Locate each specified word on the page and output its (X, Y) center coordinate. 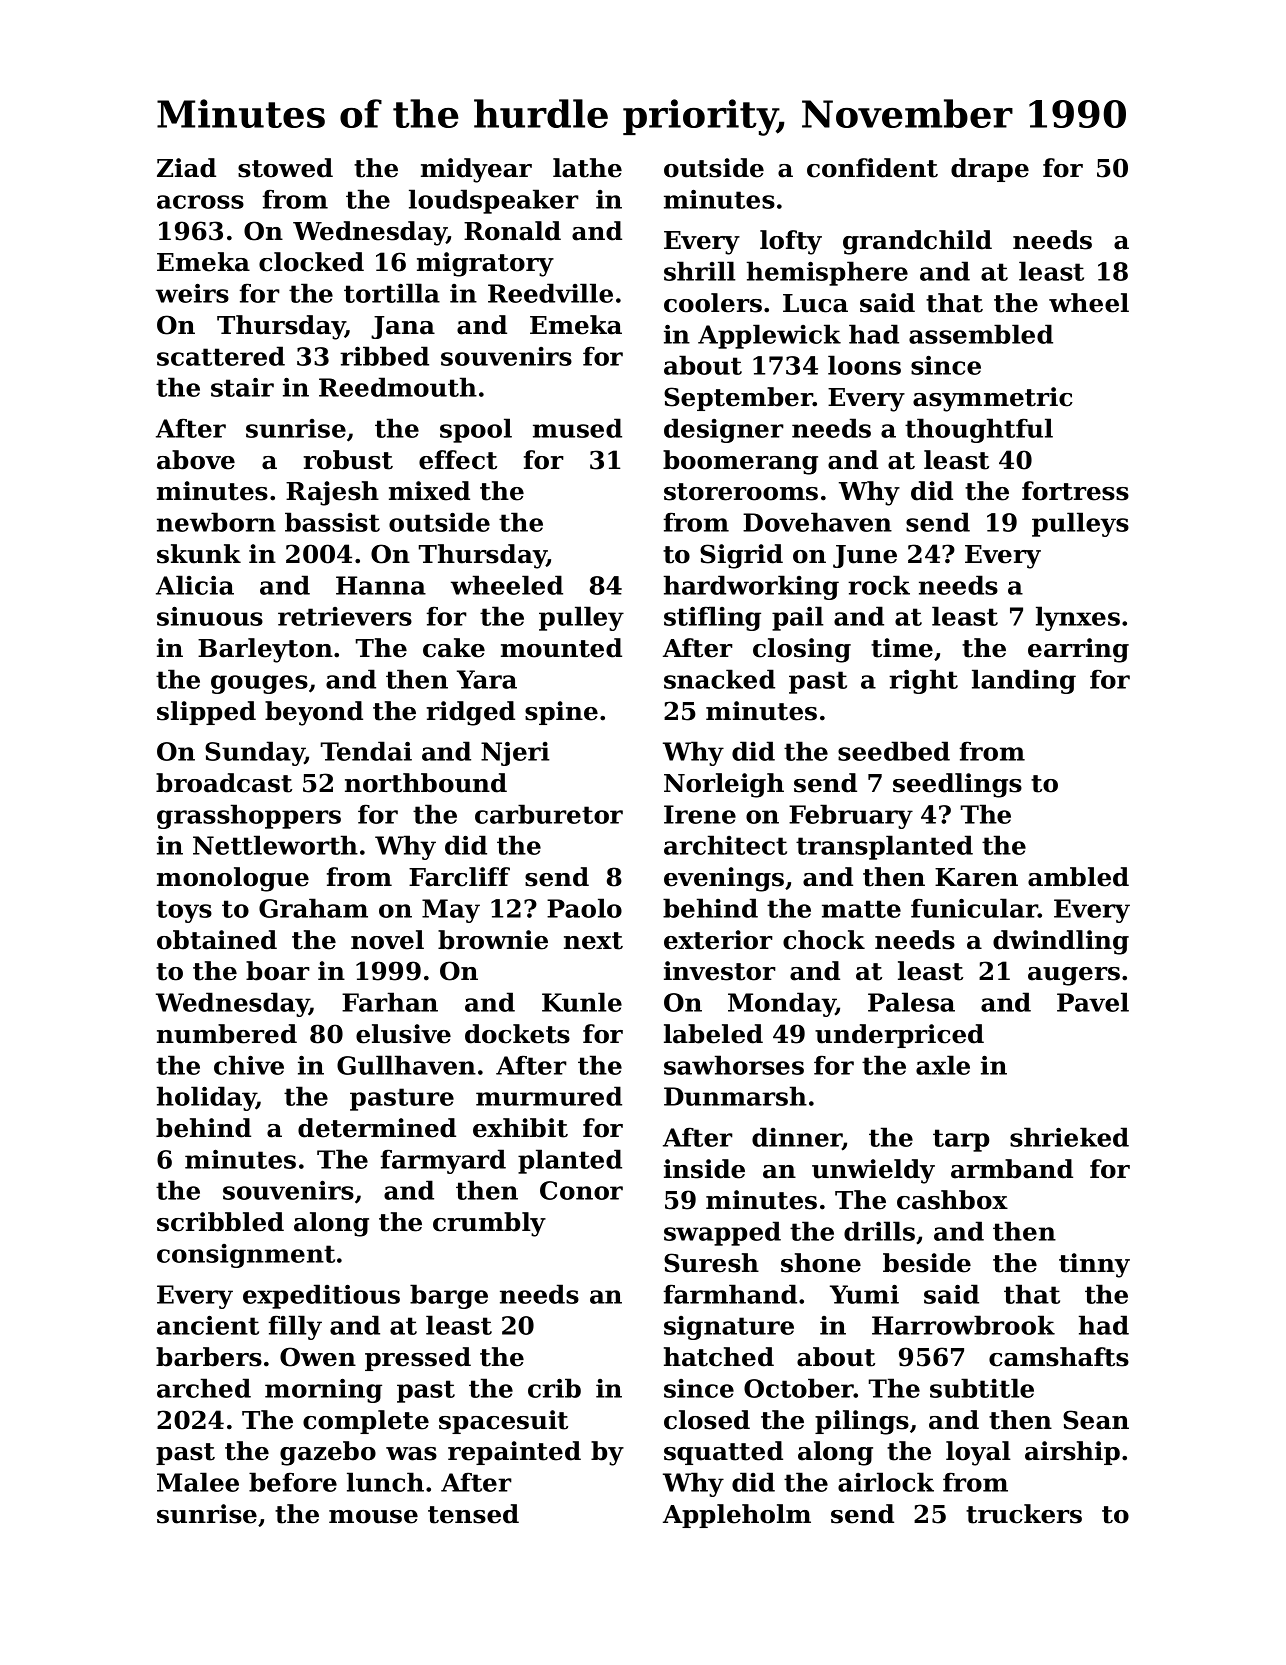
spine (561, 713)
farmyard (443, 1161)
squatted (723, 1453)
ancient (208, 1325)
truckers (1024, 1514)
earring (1078, 650)
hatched (719, 1357)
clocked (311, 262)
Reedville (550, 293)
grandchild (917, 242)
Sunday (255, 753)
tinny (1094, 1265)
